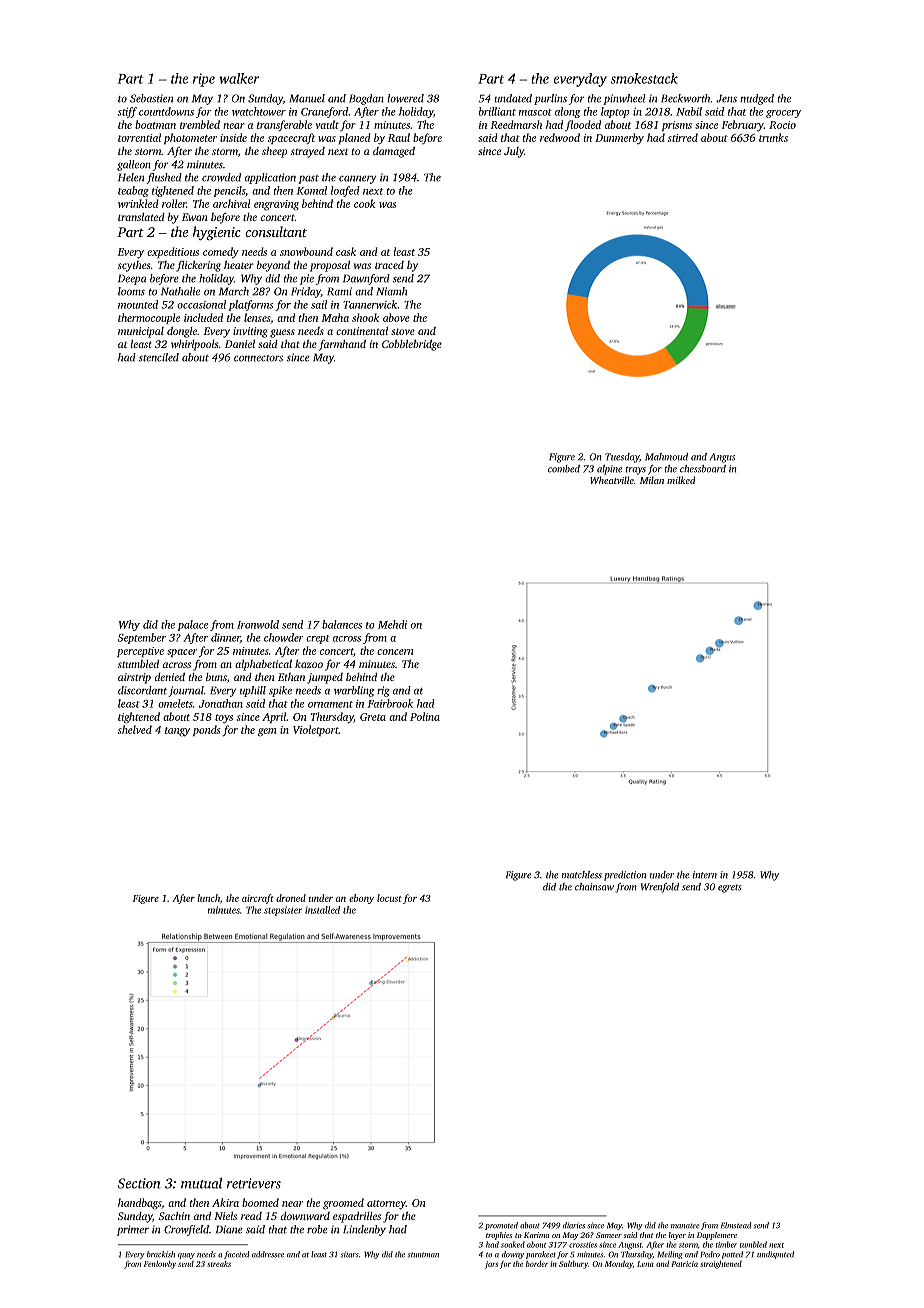 Image resolution: width=924 pixels, height=1308 pixels. What do you see at coordinates (412, 345) in the document?
I see `Cobblebridge` at bounding box center [412, 345].
